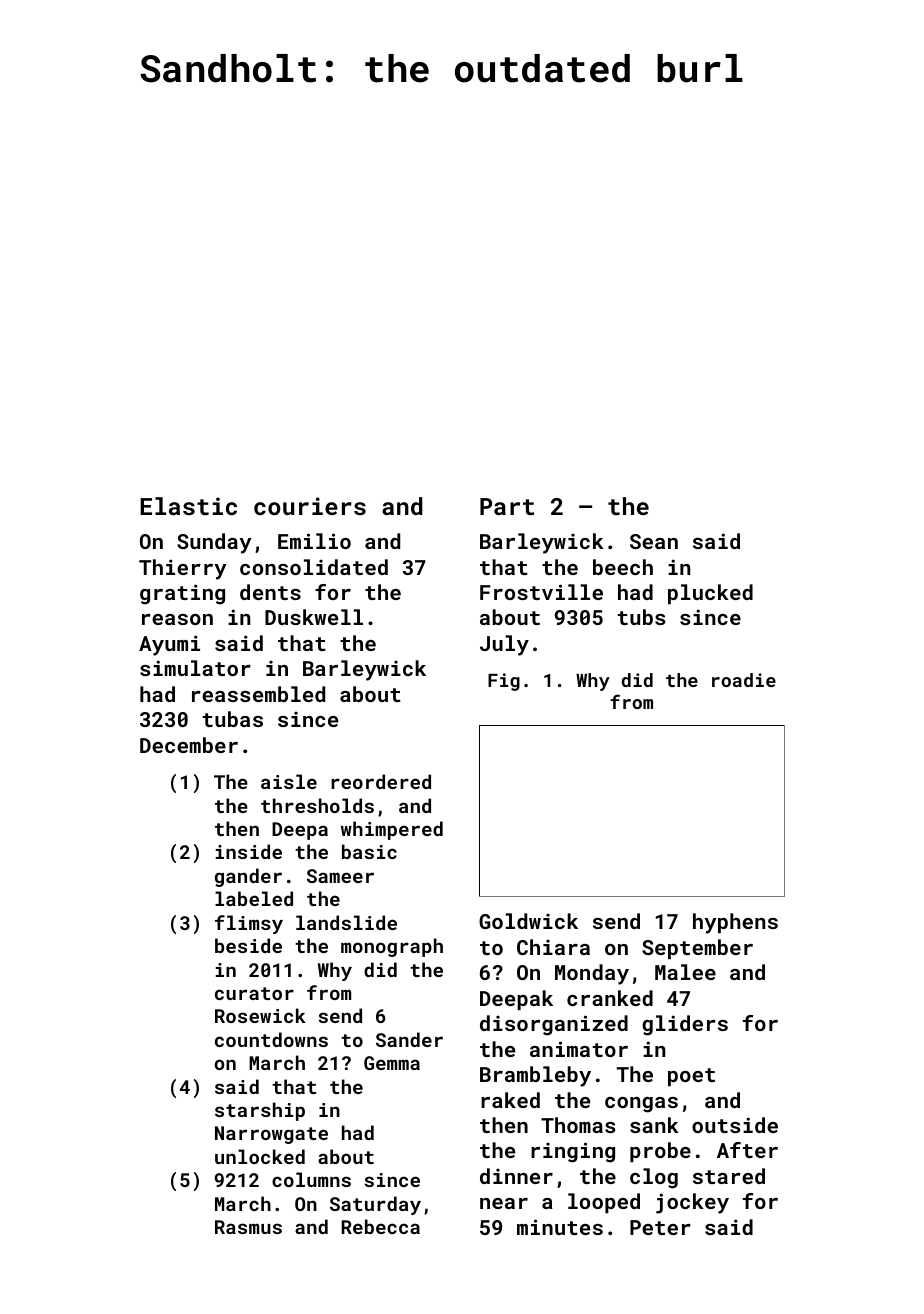  I want to click on Rasmus, so click(248, 1227).
